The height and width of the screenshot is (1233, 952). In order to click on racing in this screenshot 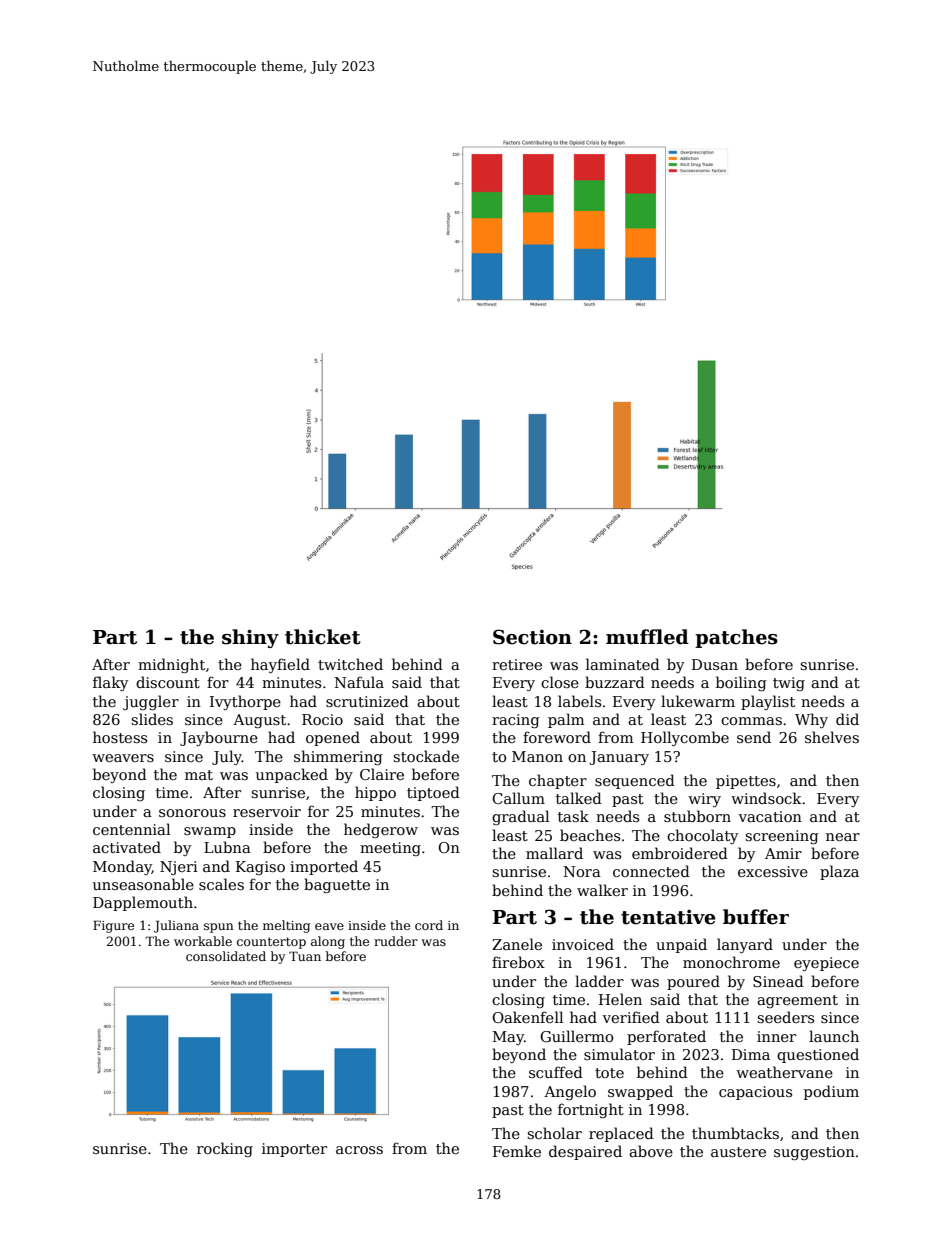, I will do `click(516, 721)`.
